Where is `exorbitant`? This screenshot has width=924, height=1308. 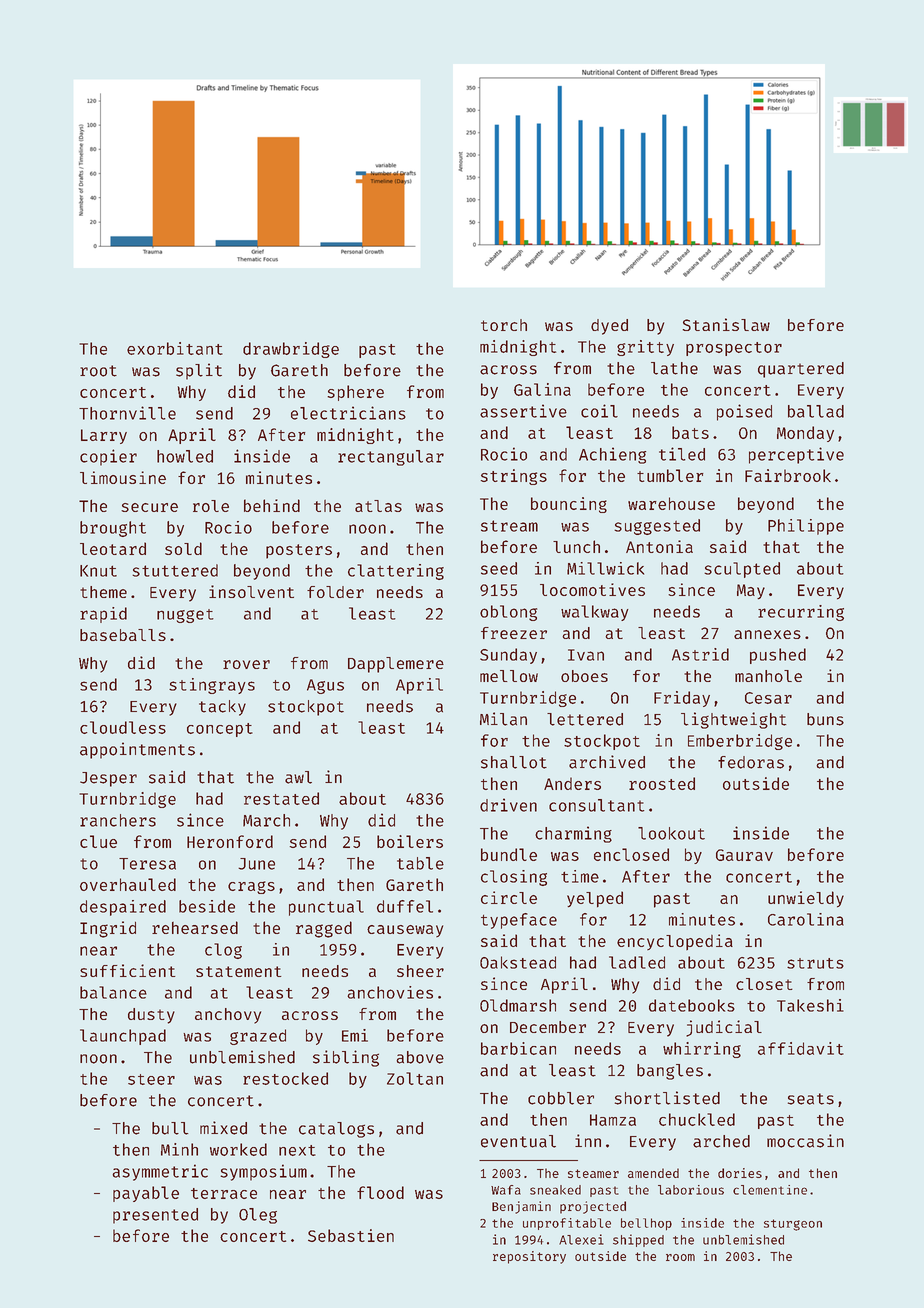 exorbitant is located at coordinates (175, 348).
